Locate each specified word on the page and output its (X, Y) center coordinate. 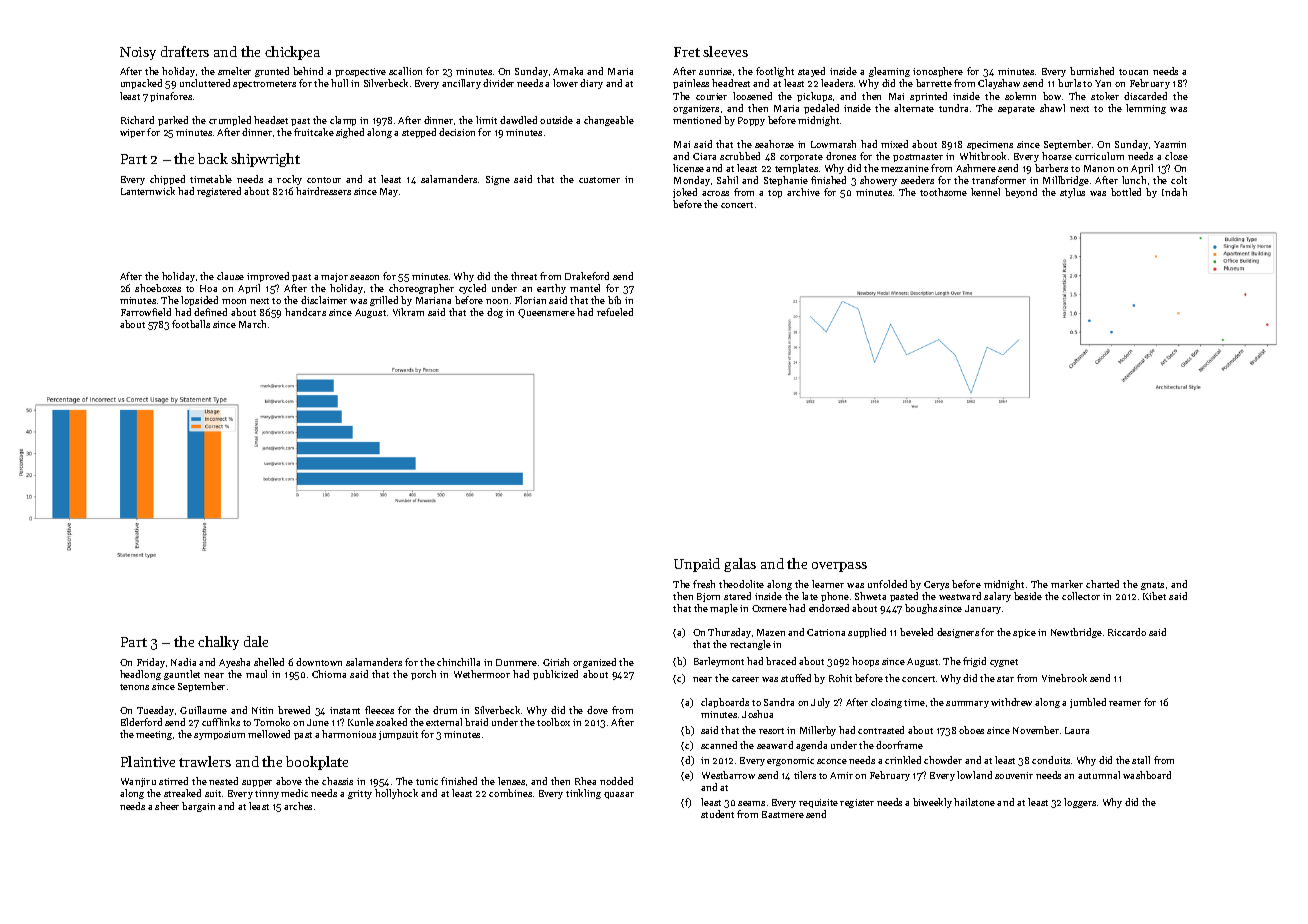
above (289, 781)
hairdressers (323, 191)
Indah (1174, 192)
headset (271, 120)
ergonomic (790, 761)
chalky (218, 643)
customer (599, 180)
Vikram (408, 312)
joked (685, 193)
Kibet (1154, 596)
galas (740, 565)
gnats (1152, 586)
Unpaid (697, 565)
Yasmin (1170, 144)
